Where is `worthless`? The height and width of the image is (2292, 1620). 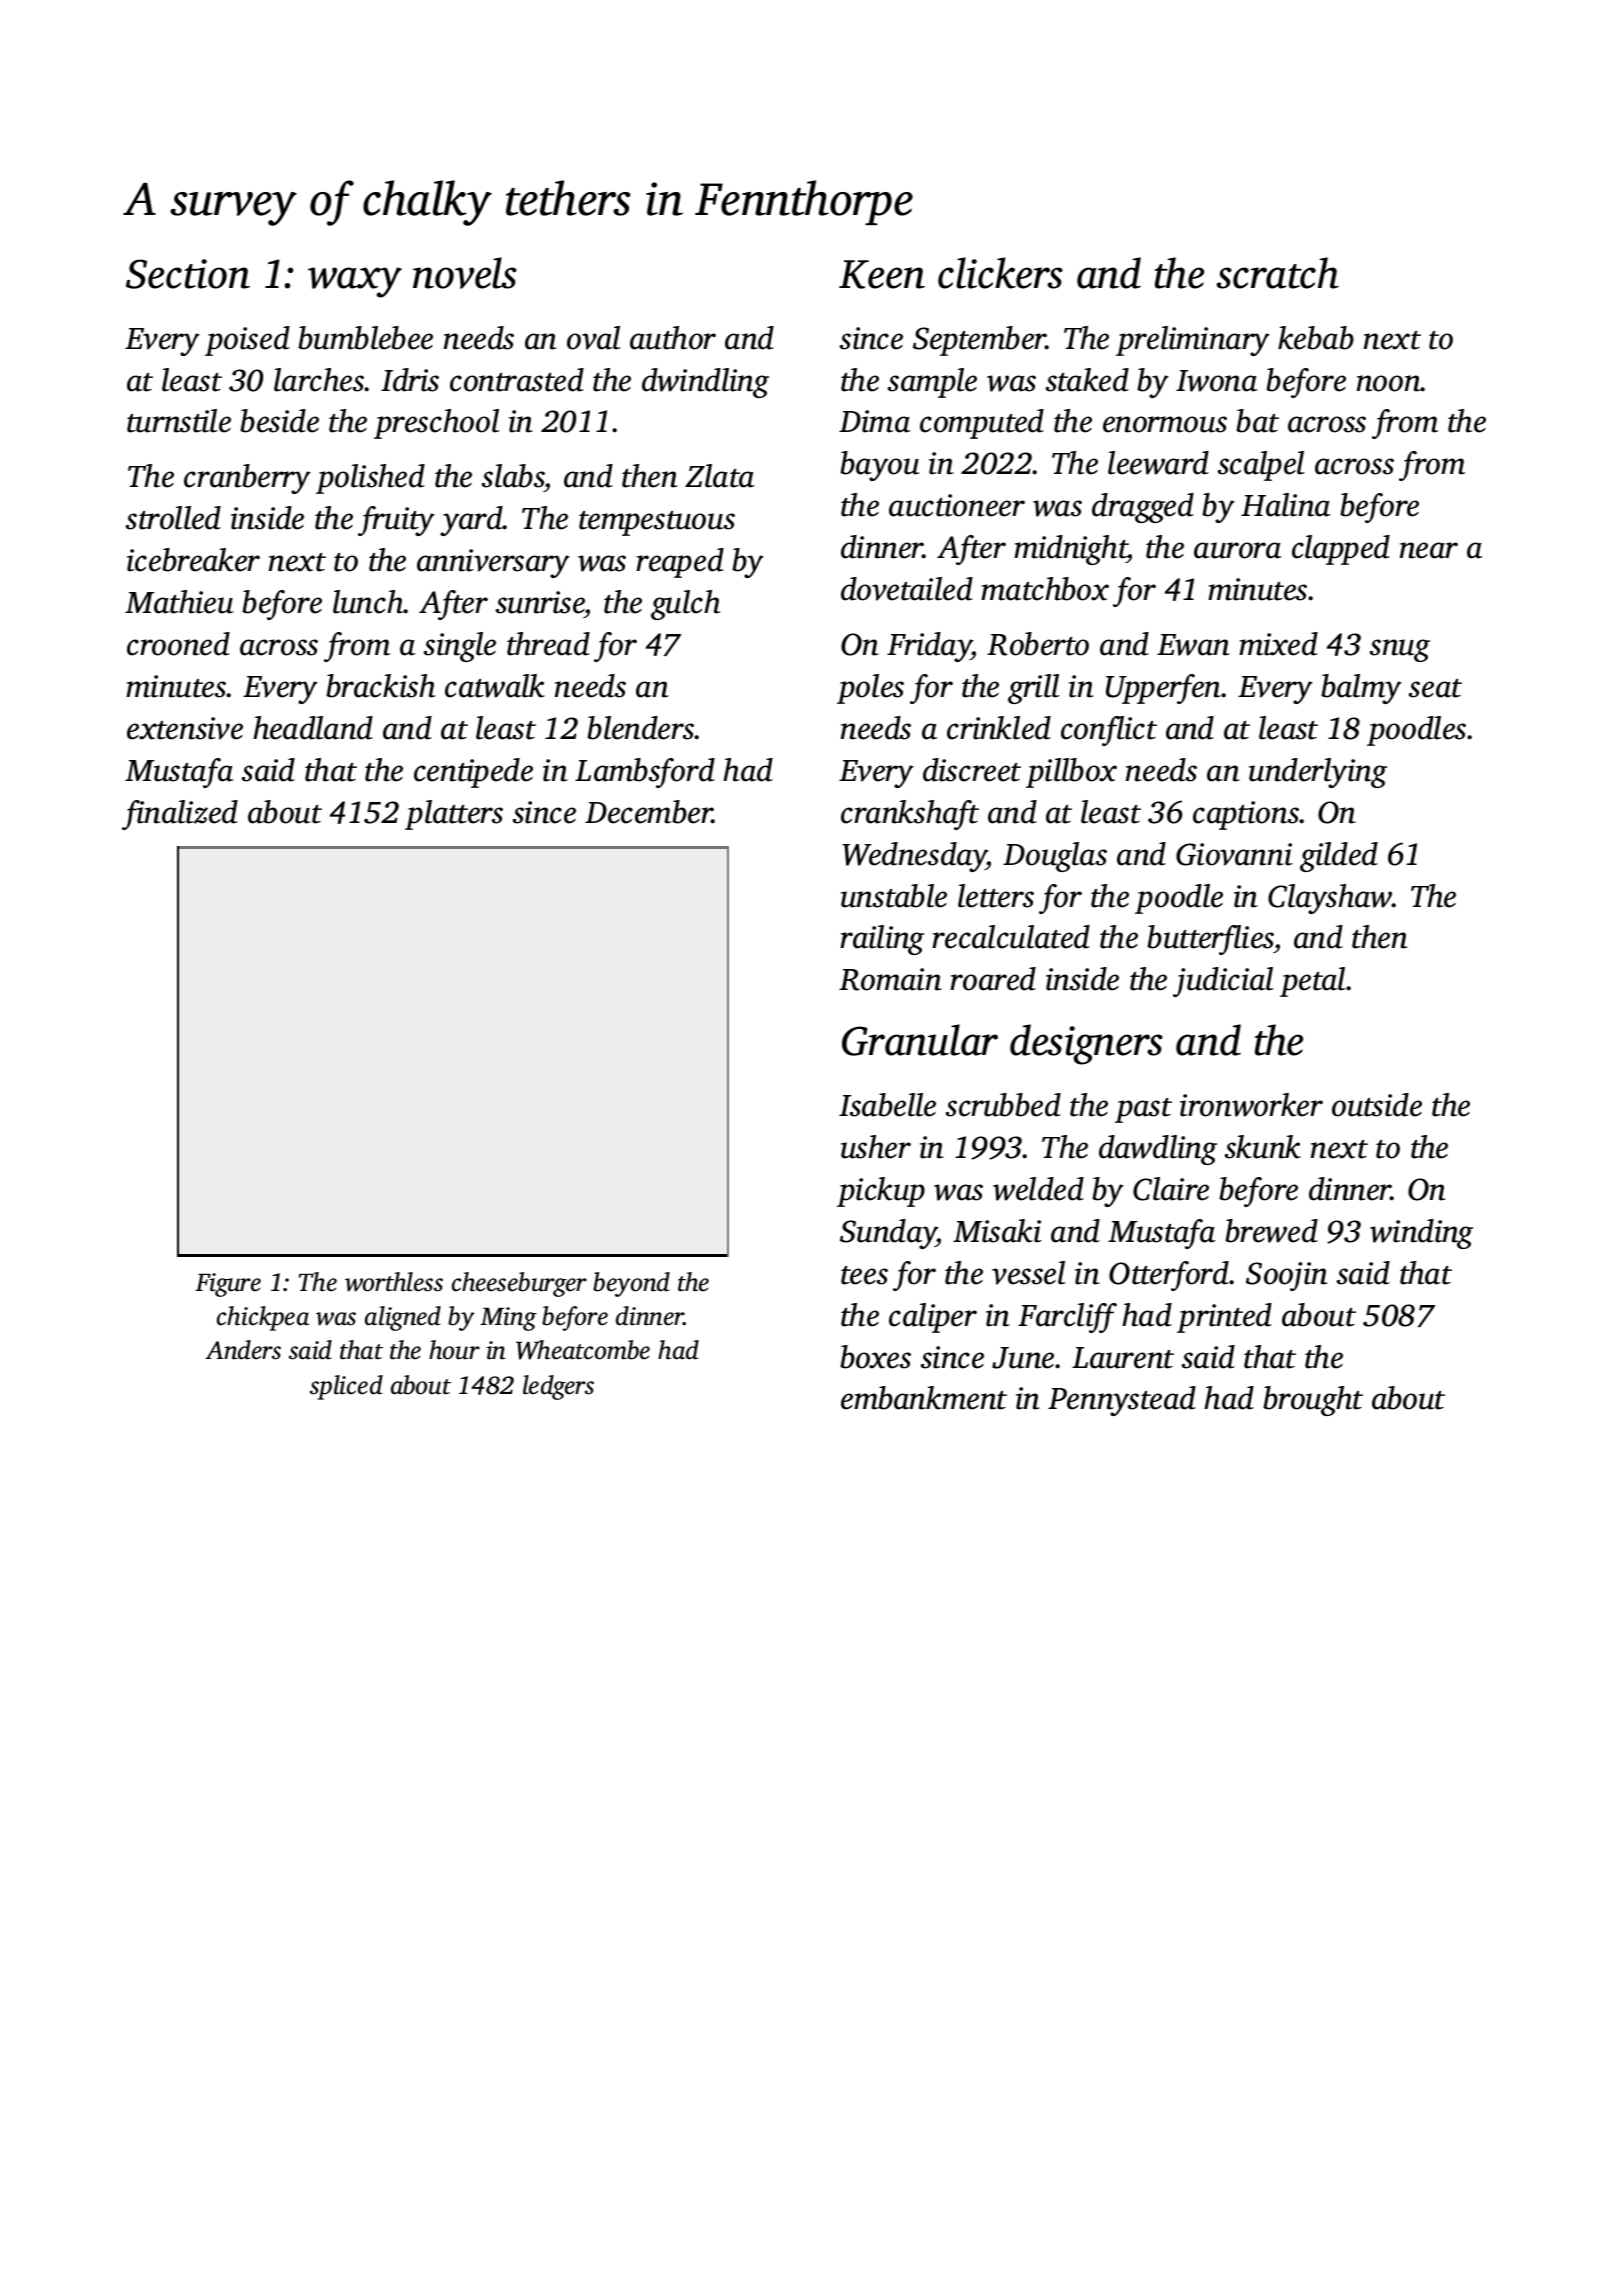 worthless is located at coordinates (394, 1282).
